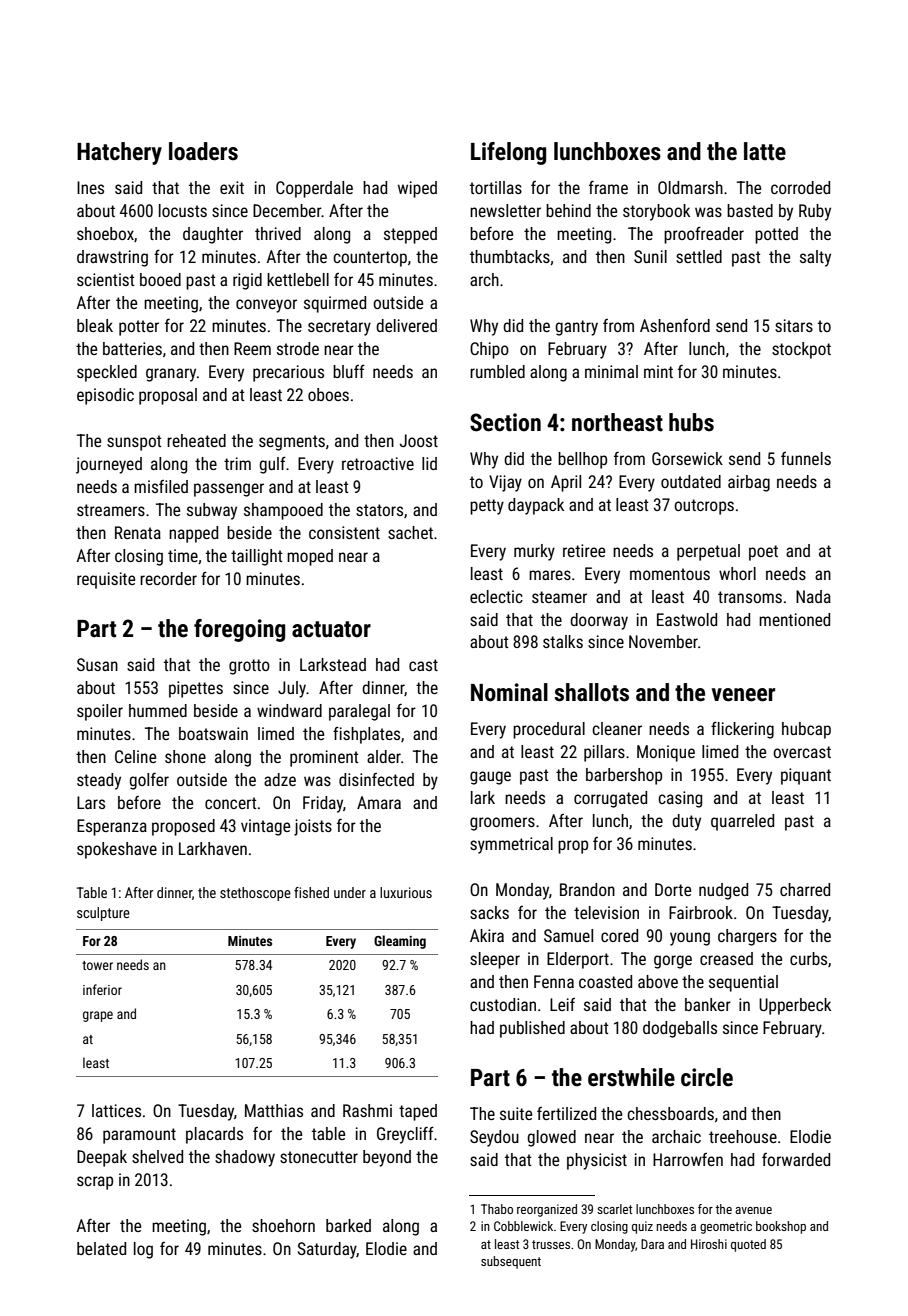 Image resolution: width=908 pixels, height=1316 pixels. What do you see at coordinates (796, 1159) in the page?
I see `forwarded` at bounding box center [796, 1159].
